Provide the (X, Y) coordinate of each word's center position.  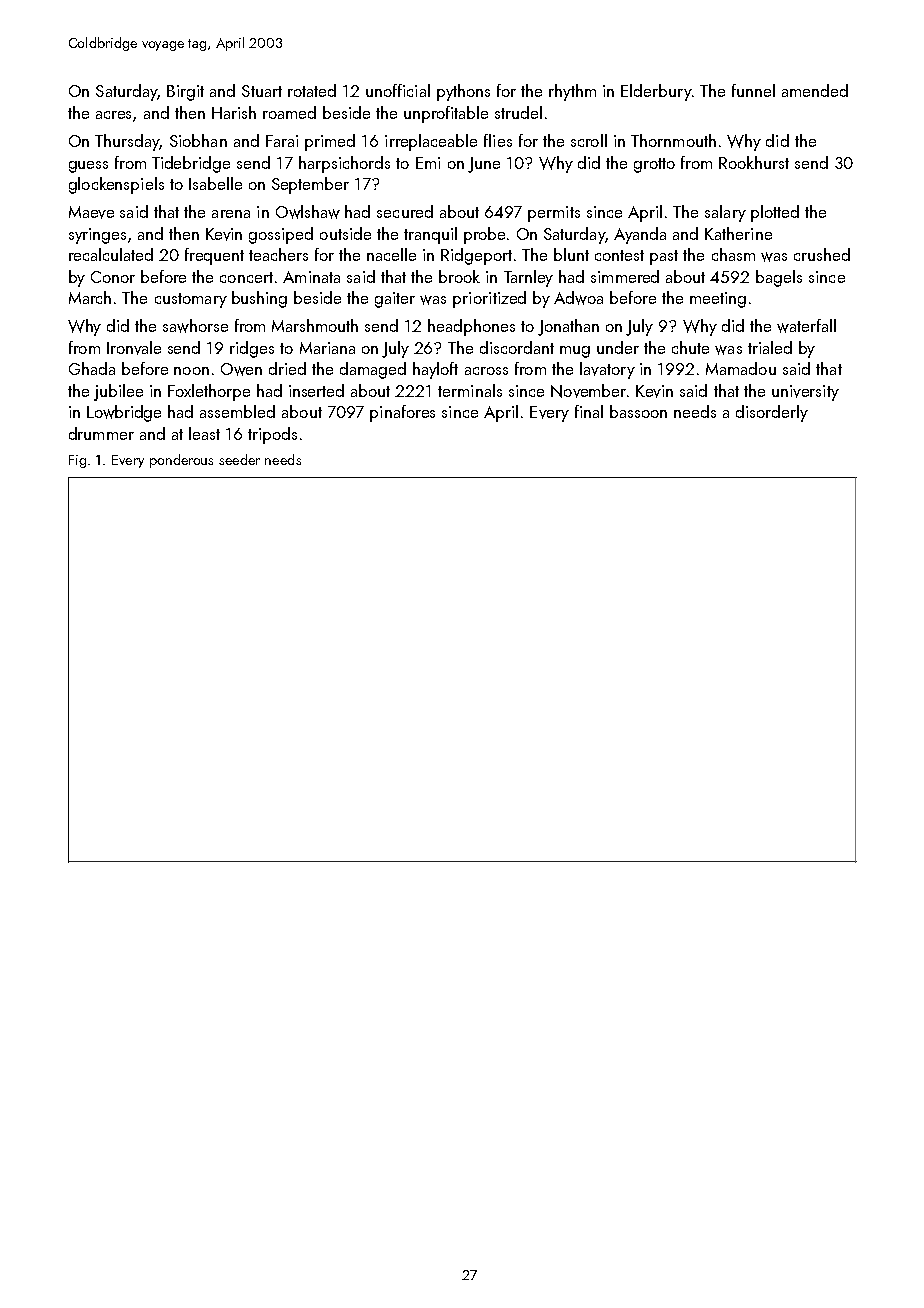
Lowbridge (124, 413)
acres (113, 115)
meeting (718, 300)
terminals (470, 390)
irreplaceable (431, 142)
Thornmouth (673, 140)
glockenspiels (116, 185)
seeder (239, 459)
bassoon (638, 411)
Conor (113, 277)
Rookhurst (754, 162)
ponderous (181, 461)
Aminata (311, 277)
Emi (428, 163)
